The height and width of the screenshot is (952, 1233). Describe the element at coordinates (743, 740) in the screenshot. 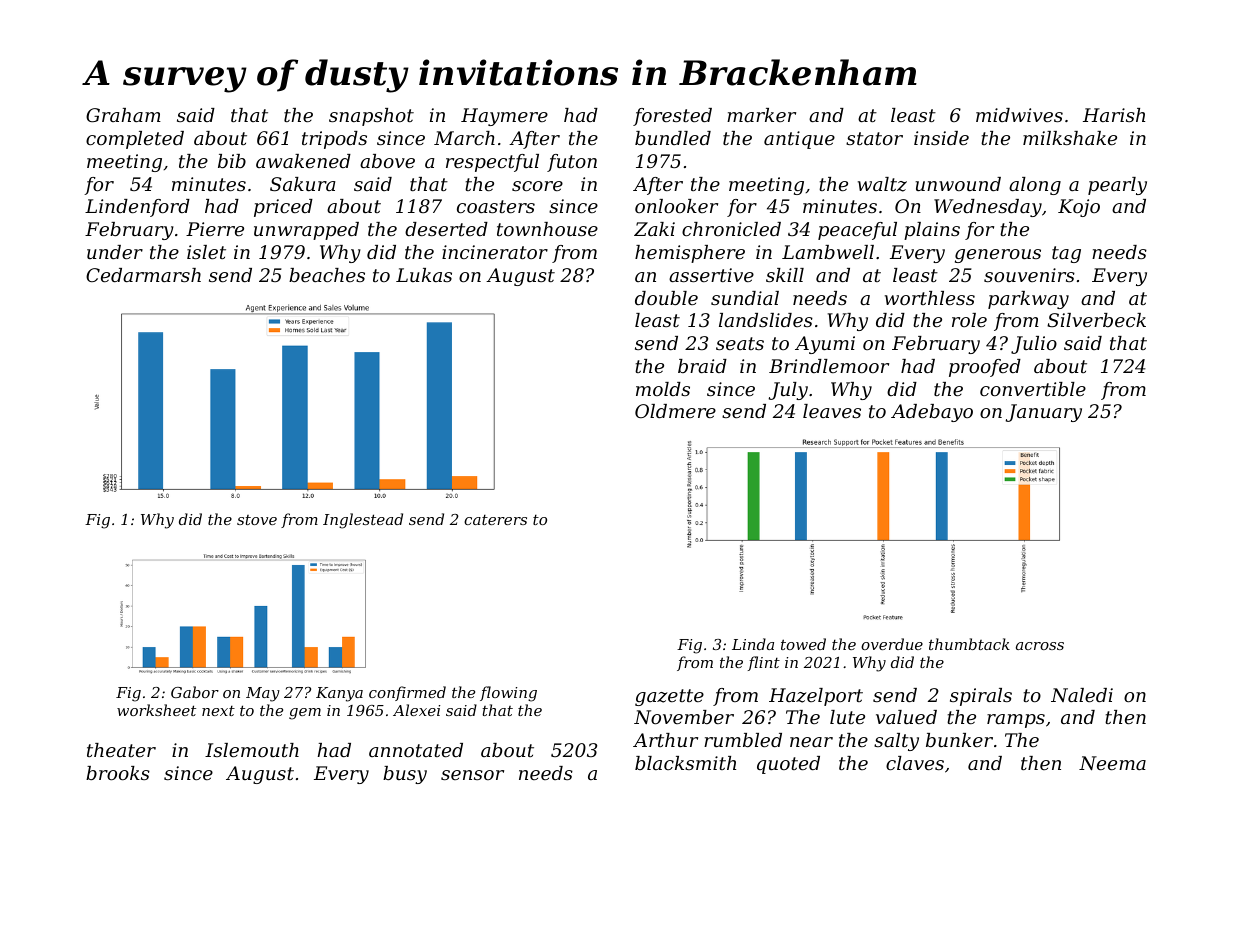

I see `rumbled` at that location.
